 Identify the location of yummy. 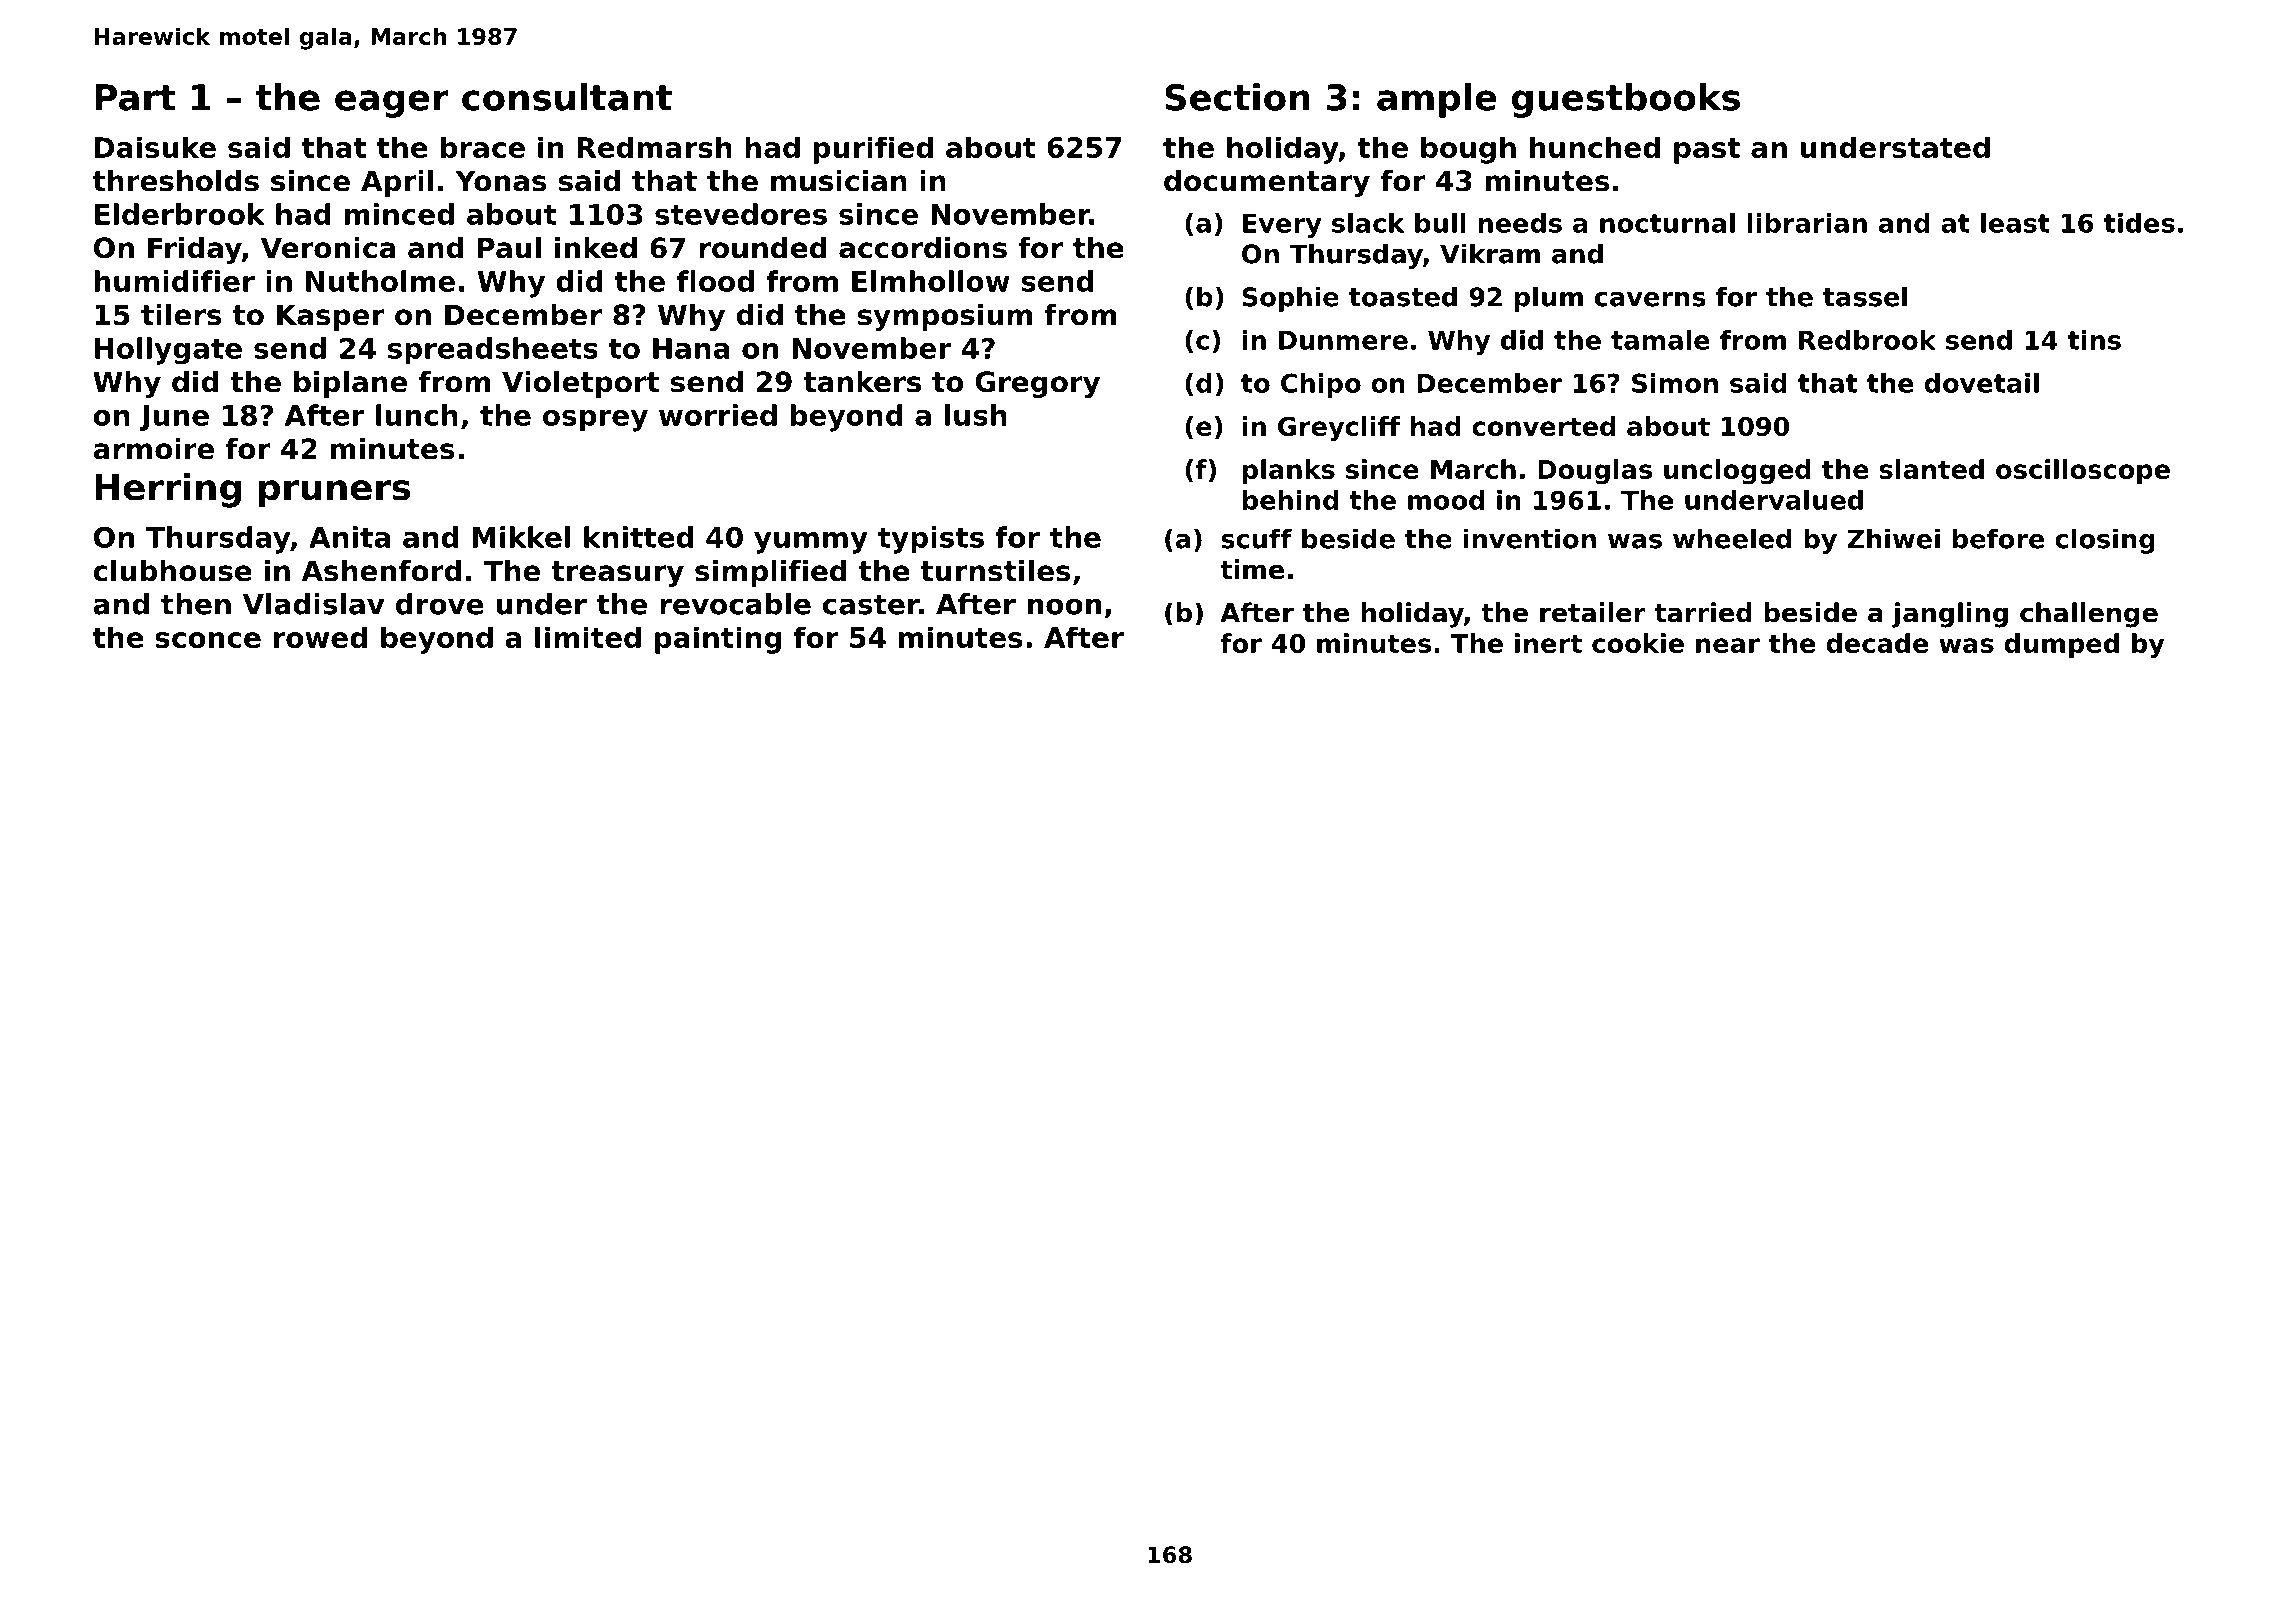
(811, 543).
